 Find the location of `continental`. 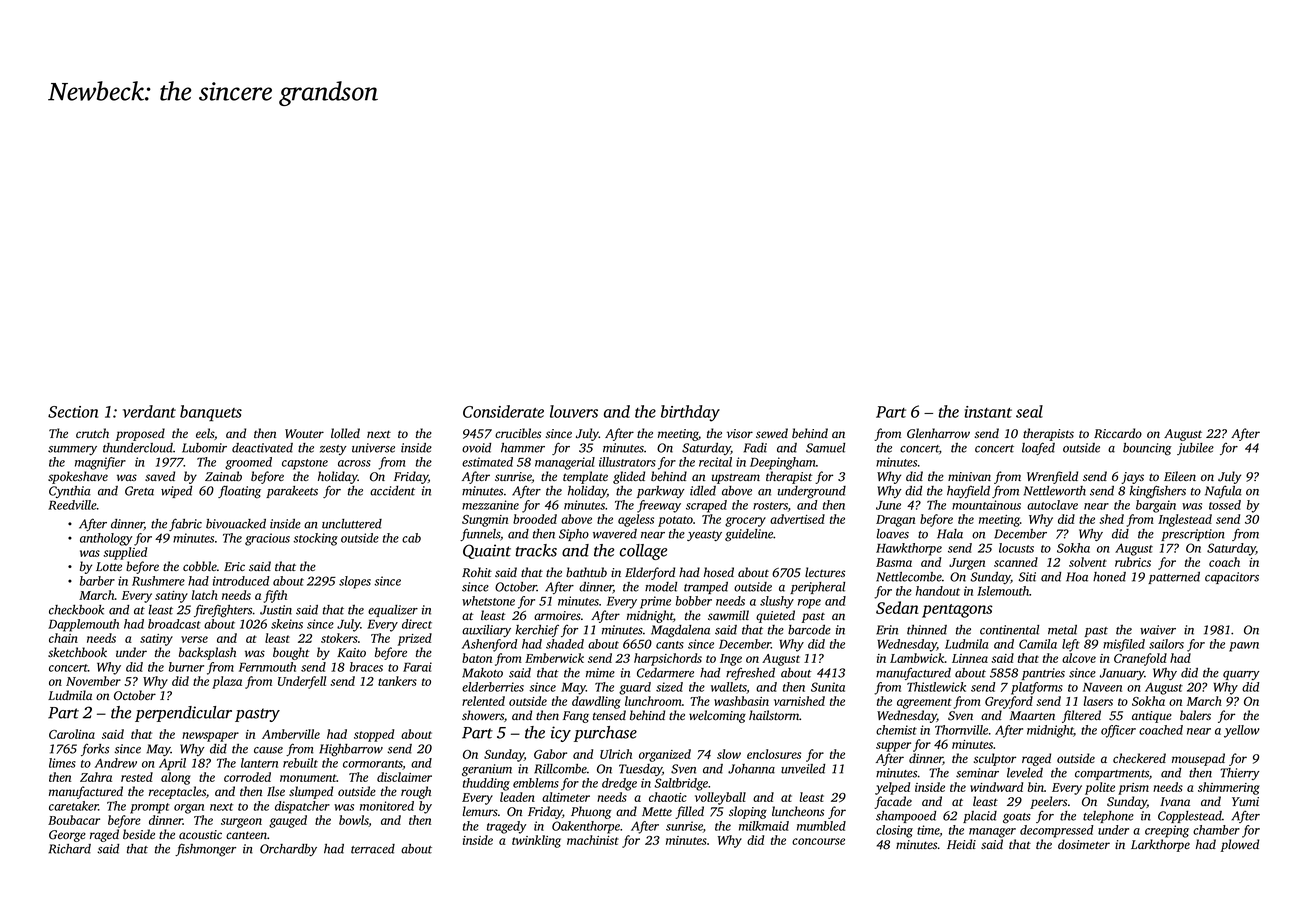

continental is located at coordinates (1009, 630).
